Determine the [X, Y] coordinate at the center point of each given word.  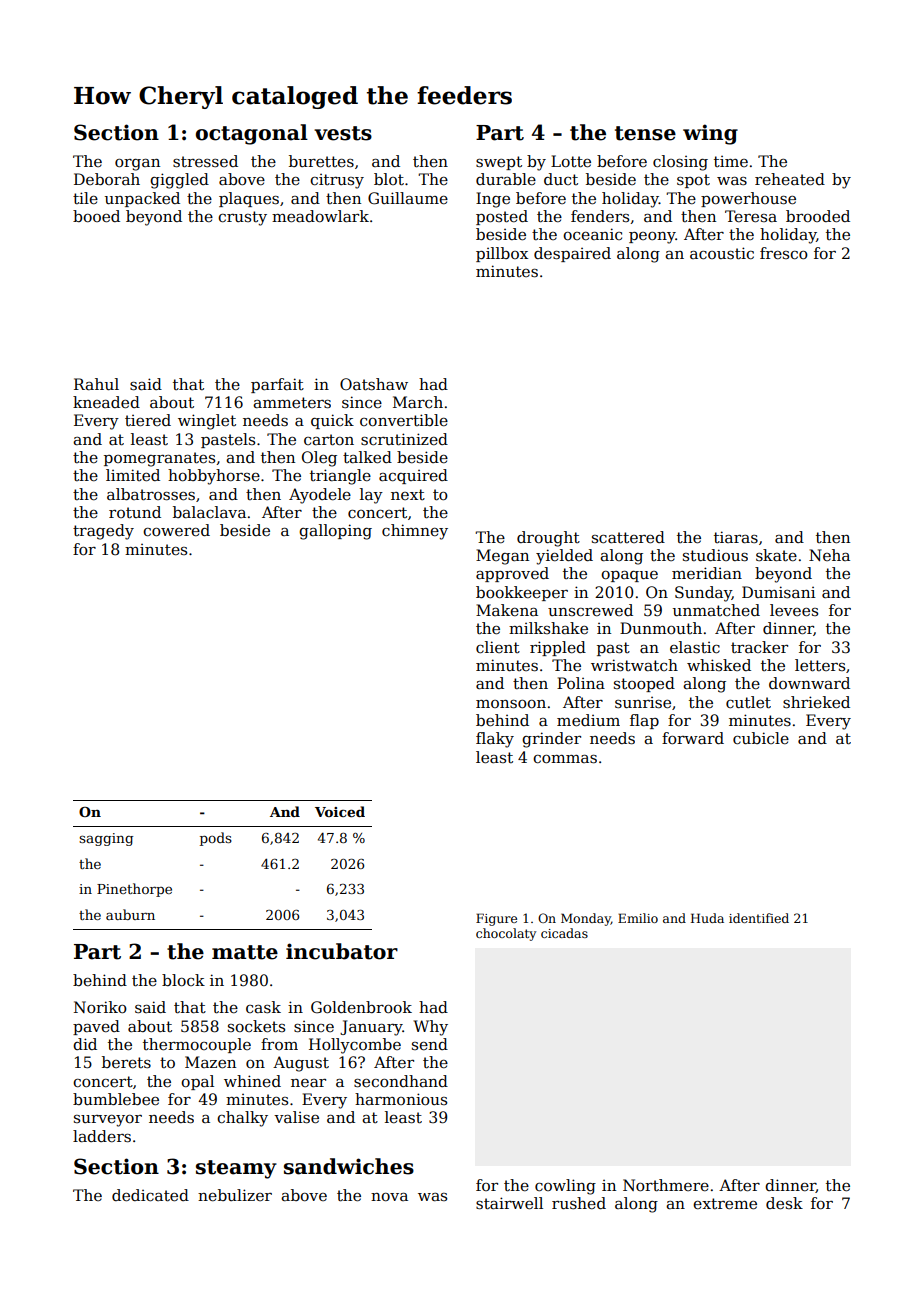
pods [216, 839]
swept [499, 163]
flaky [495, 740]
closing [680, 163]
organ [137, 165]
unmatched [716, 610]
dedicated [150, 1195]
